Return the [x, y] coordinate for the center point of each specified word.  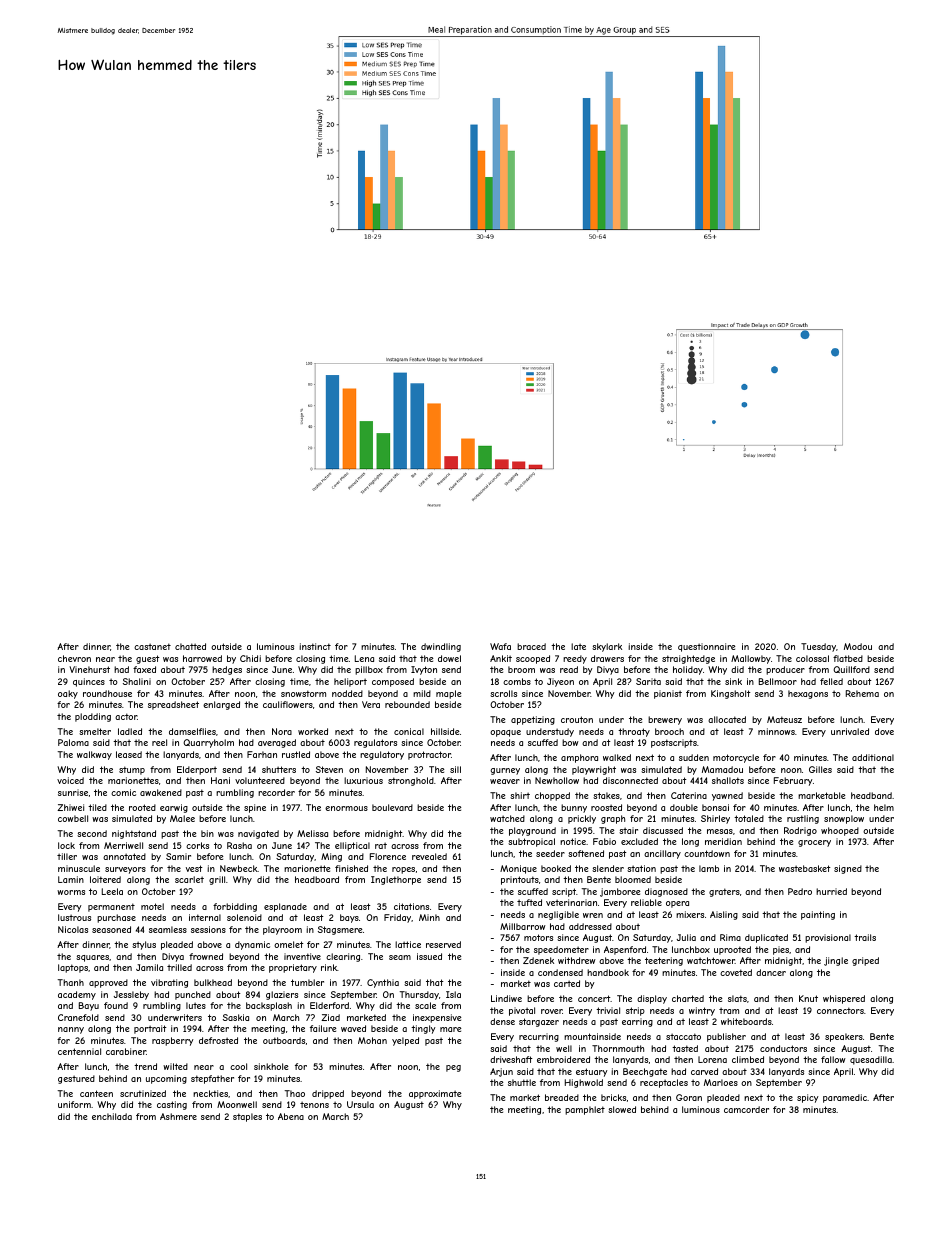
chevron [74, 658]
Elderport [197, 770]
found [116, 1005]
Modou [858, 646]
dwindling [441, 647]
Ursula [360, 1104]
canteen [96, 1093]
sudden [694, 757]
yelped [405, 1041]
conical [409, 731]
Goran [689, 1097]
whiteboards [746, 1021]
